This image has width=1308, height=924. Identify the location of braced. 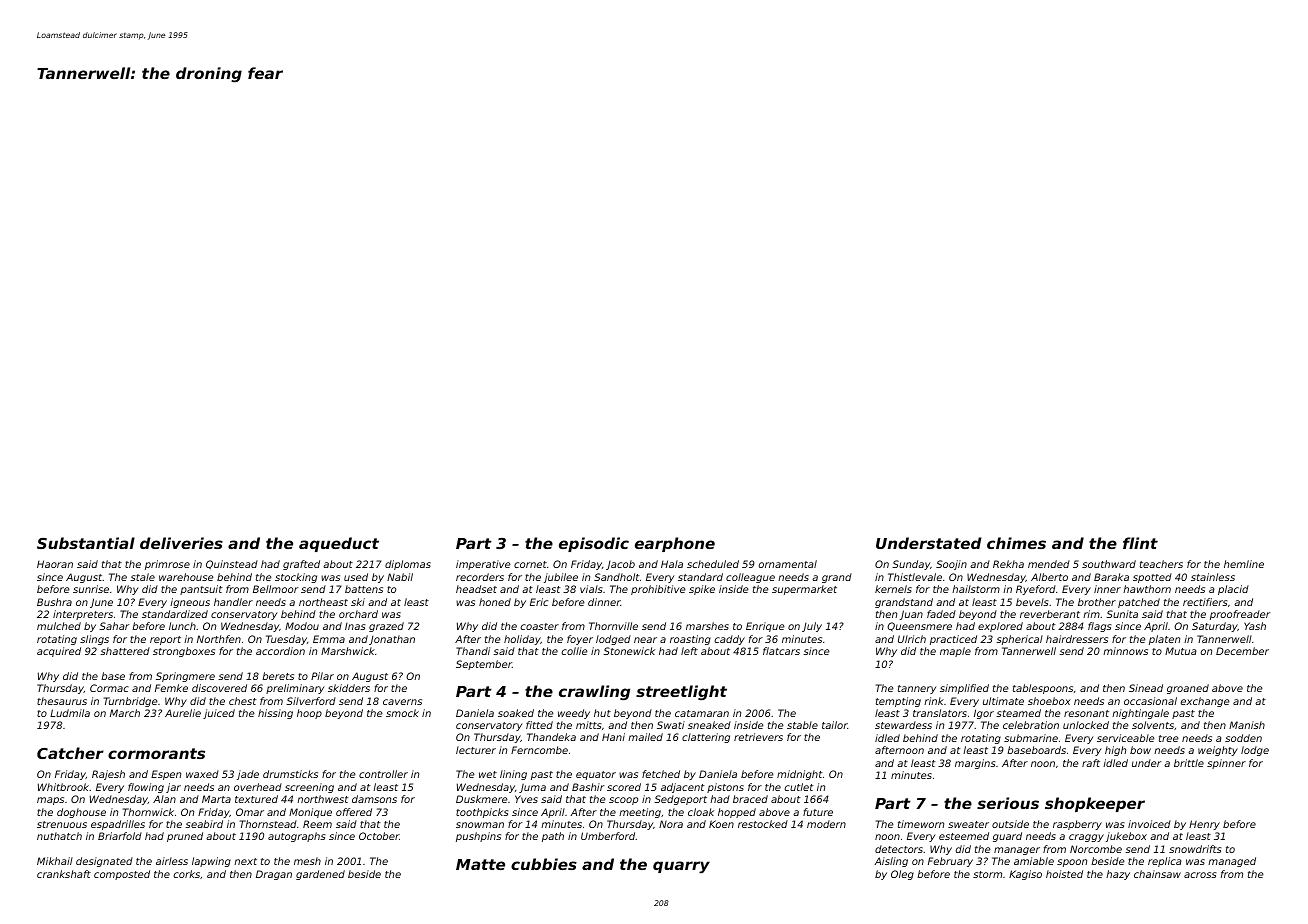
(750, 799).
